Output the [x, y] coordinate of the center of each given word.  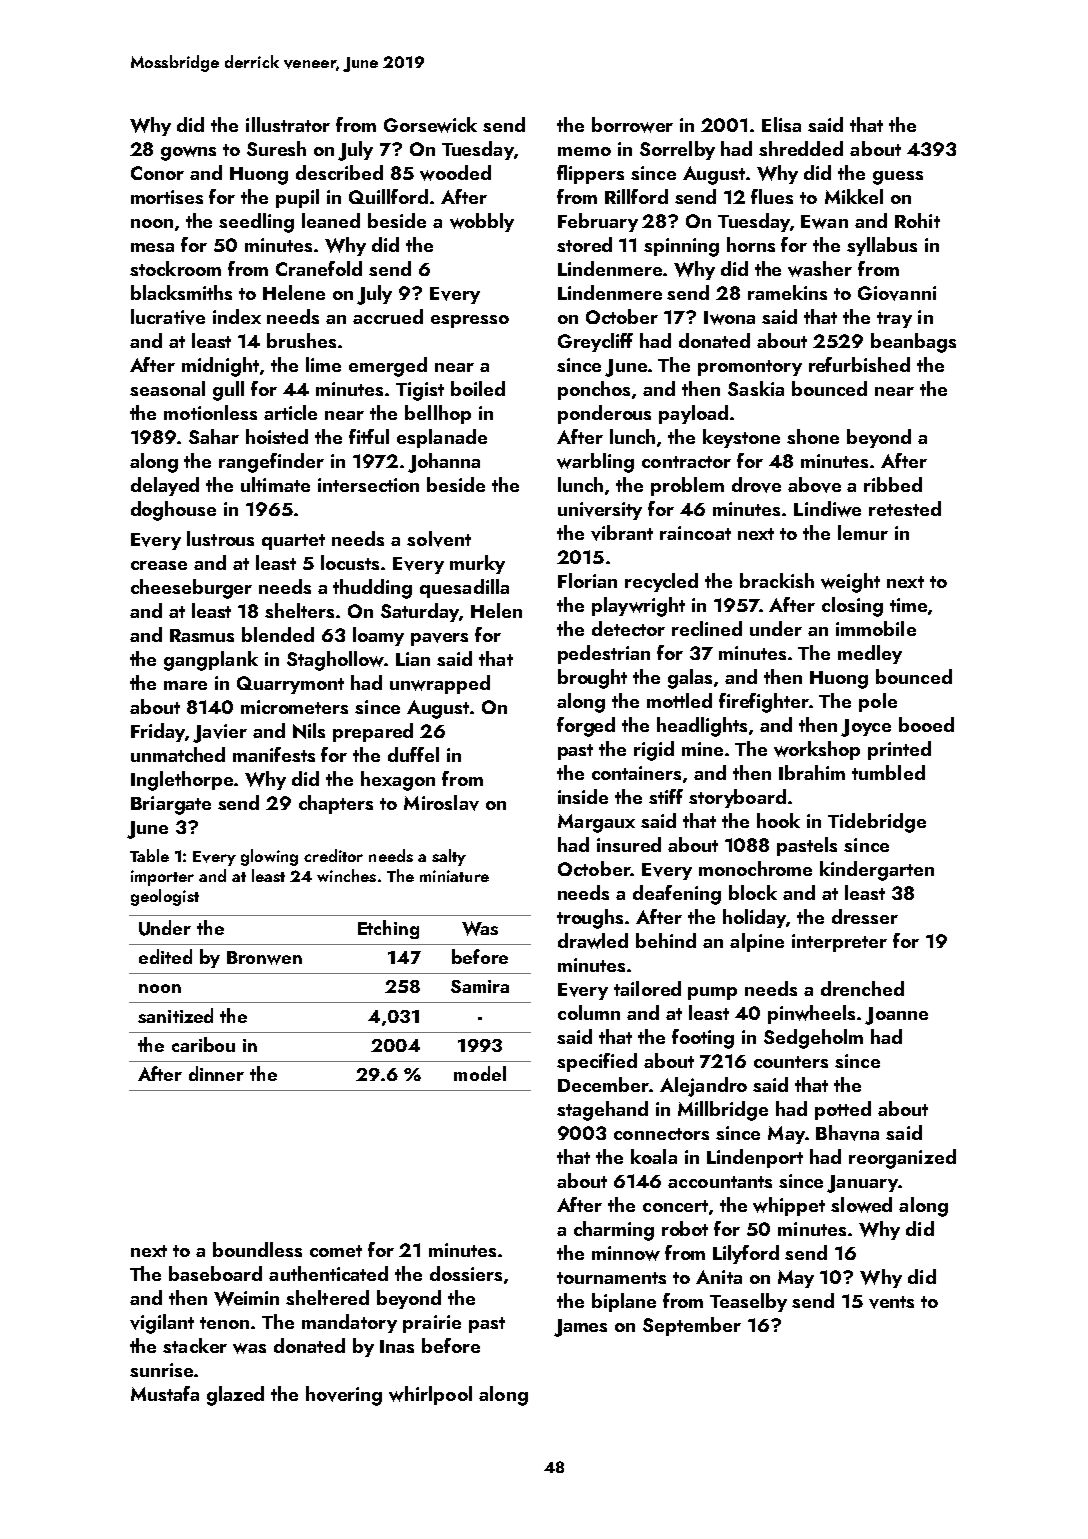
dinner [216, 1073]
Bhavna [847, 1133]
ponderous [604, 414]
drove [756, 485]
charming [614, 1231]
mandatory [349, 1323]
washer [820, 269]
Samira [480, 986]
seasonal [167, 388]
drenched [862, 988]
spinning [681, 247]
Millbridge [723, 1111]
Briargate [171, 805]
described [339, 172]
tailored [647, 988]
